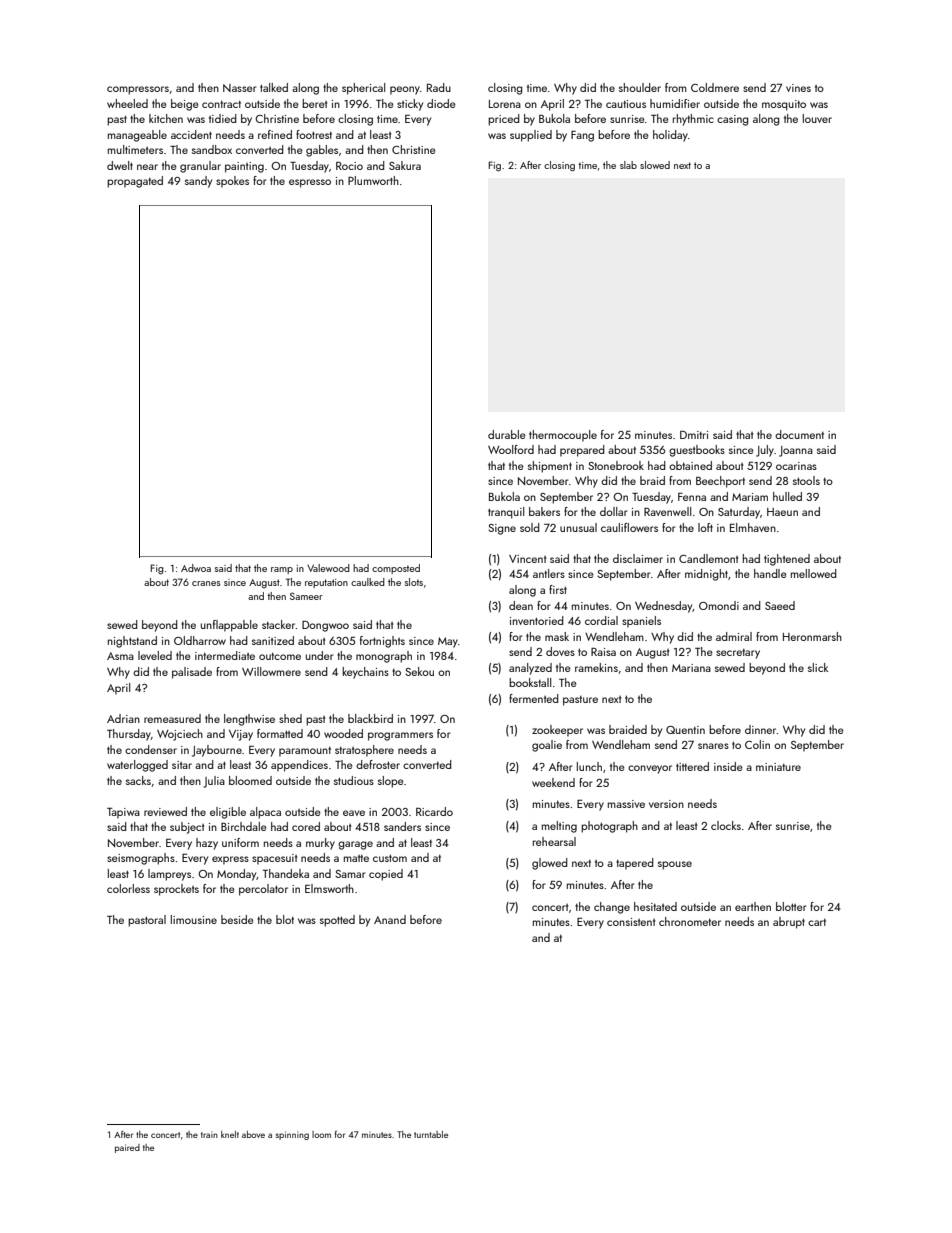 The height and width of the screenshot is (1233, 952). What do you see at coordinates (431, 1134) in the screenshot?
I see `turntable` at bounding box center [431, 1134].
